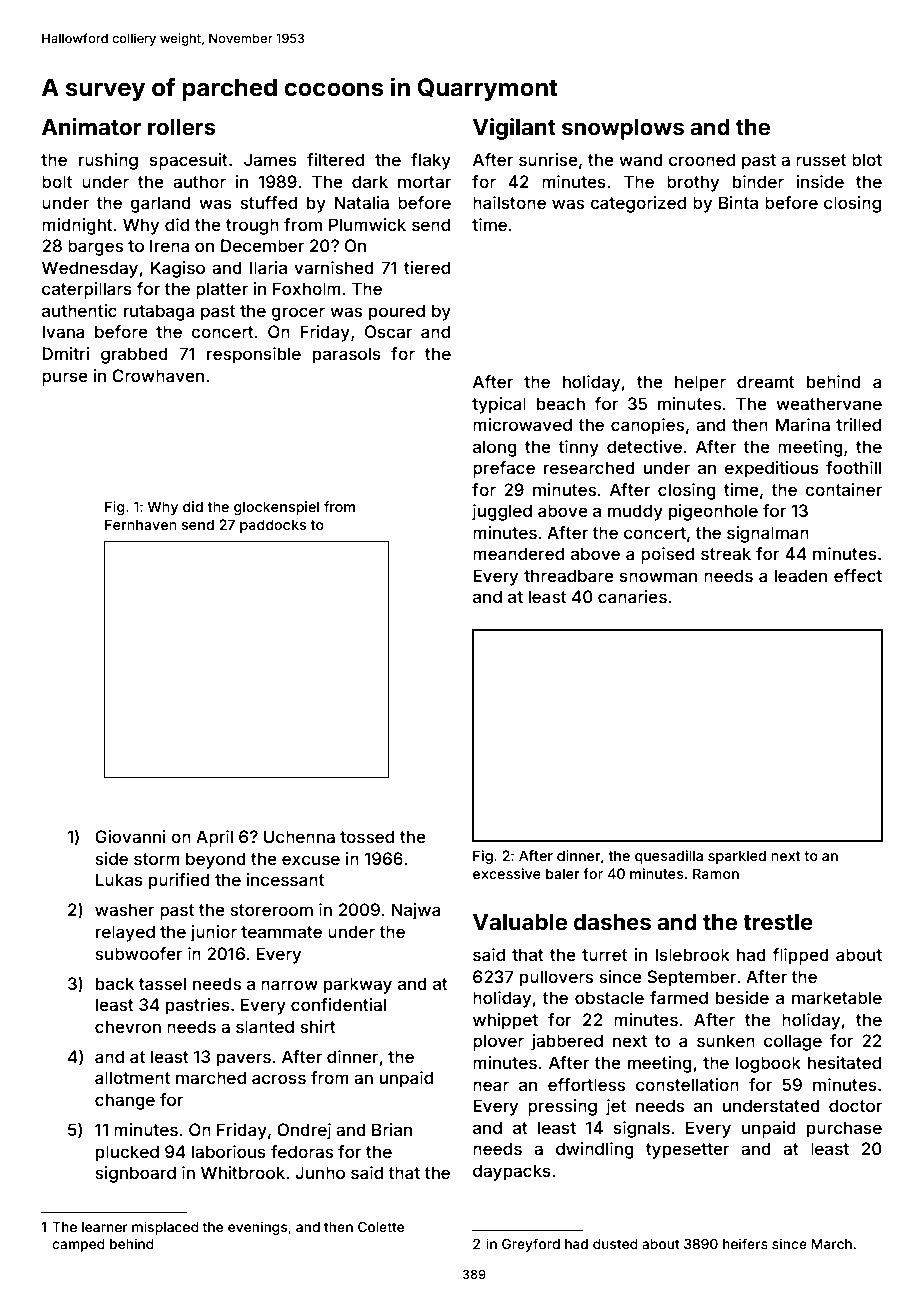  I want to click on Fernhaven, so click(141, 524).
